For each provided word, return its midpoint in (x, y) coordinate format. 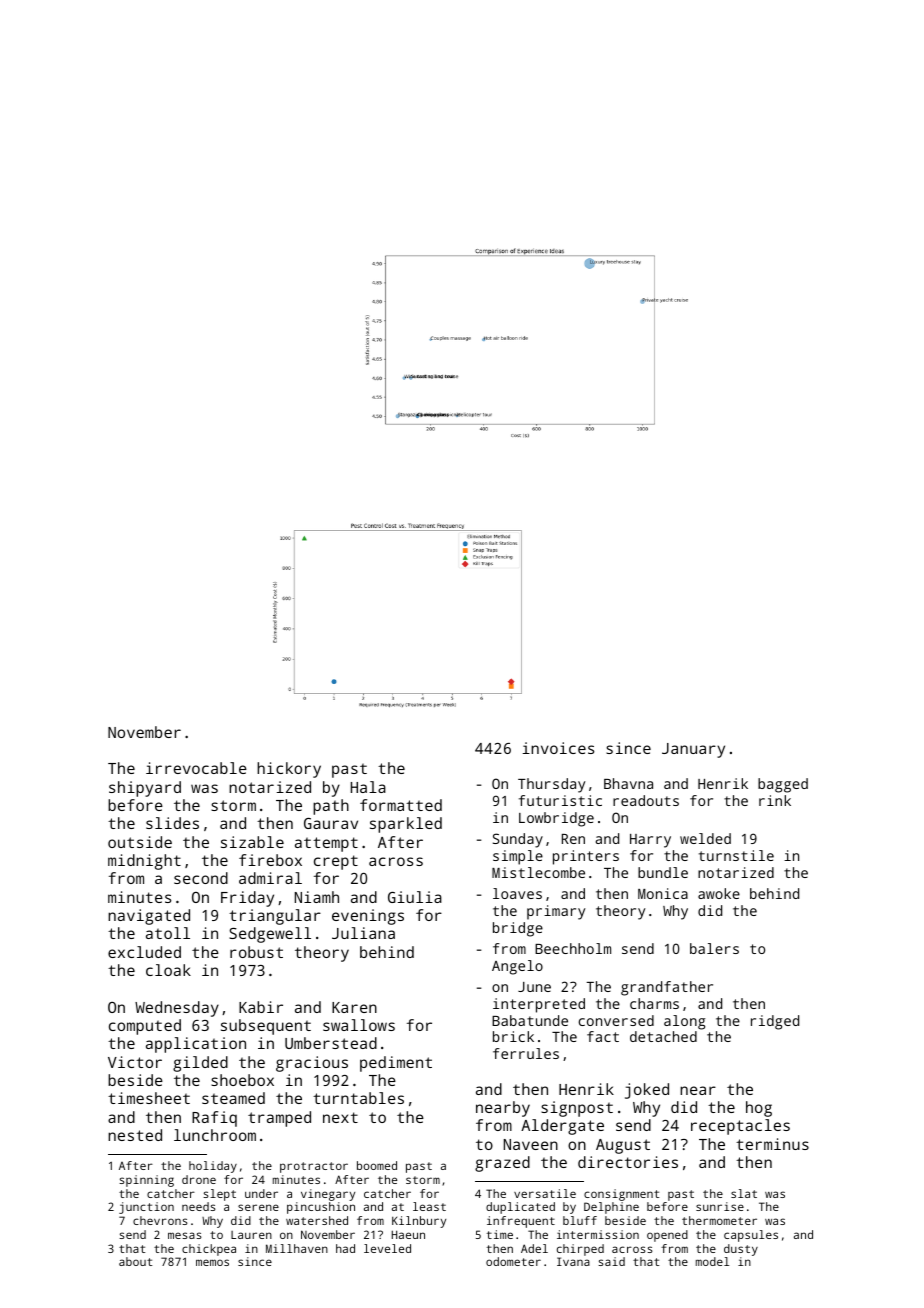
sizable (252, 842)
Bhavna (628, 783)
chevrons (160, 1220)
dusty (741, 1250)
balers (714, 948)
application (196, 1045)
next (340, 1117)
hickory (289, 770)
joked (647, 1091)
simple (518, 857)
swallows (359, 1025)
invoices (558, 748)
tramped (279, 1119)
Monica (663, 893)
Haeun (408, 1234)
